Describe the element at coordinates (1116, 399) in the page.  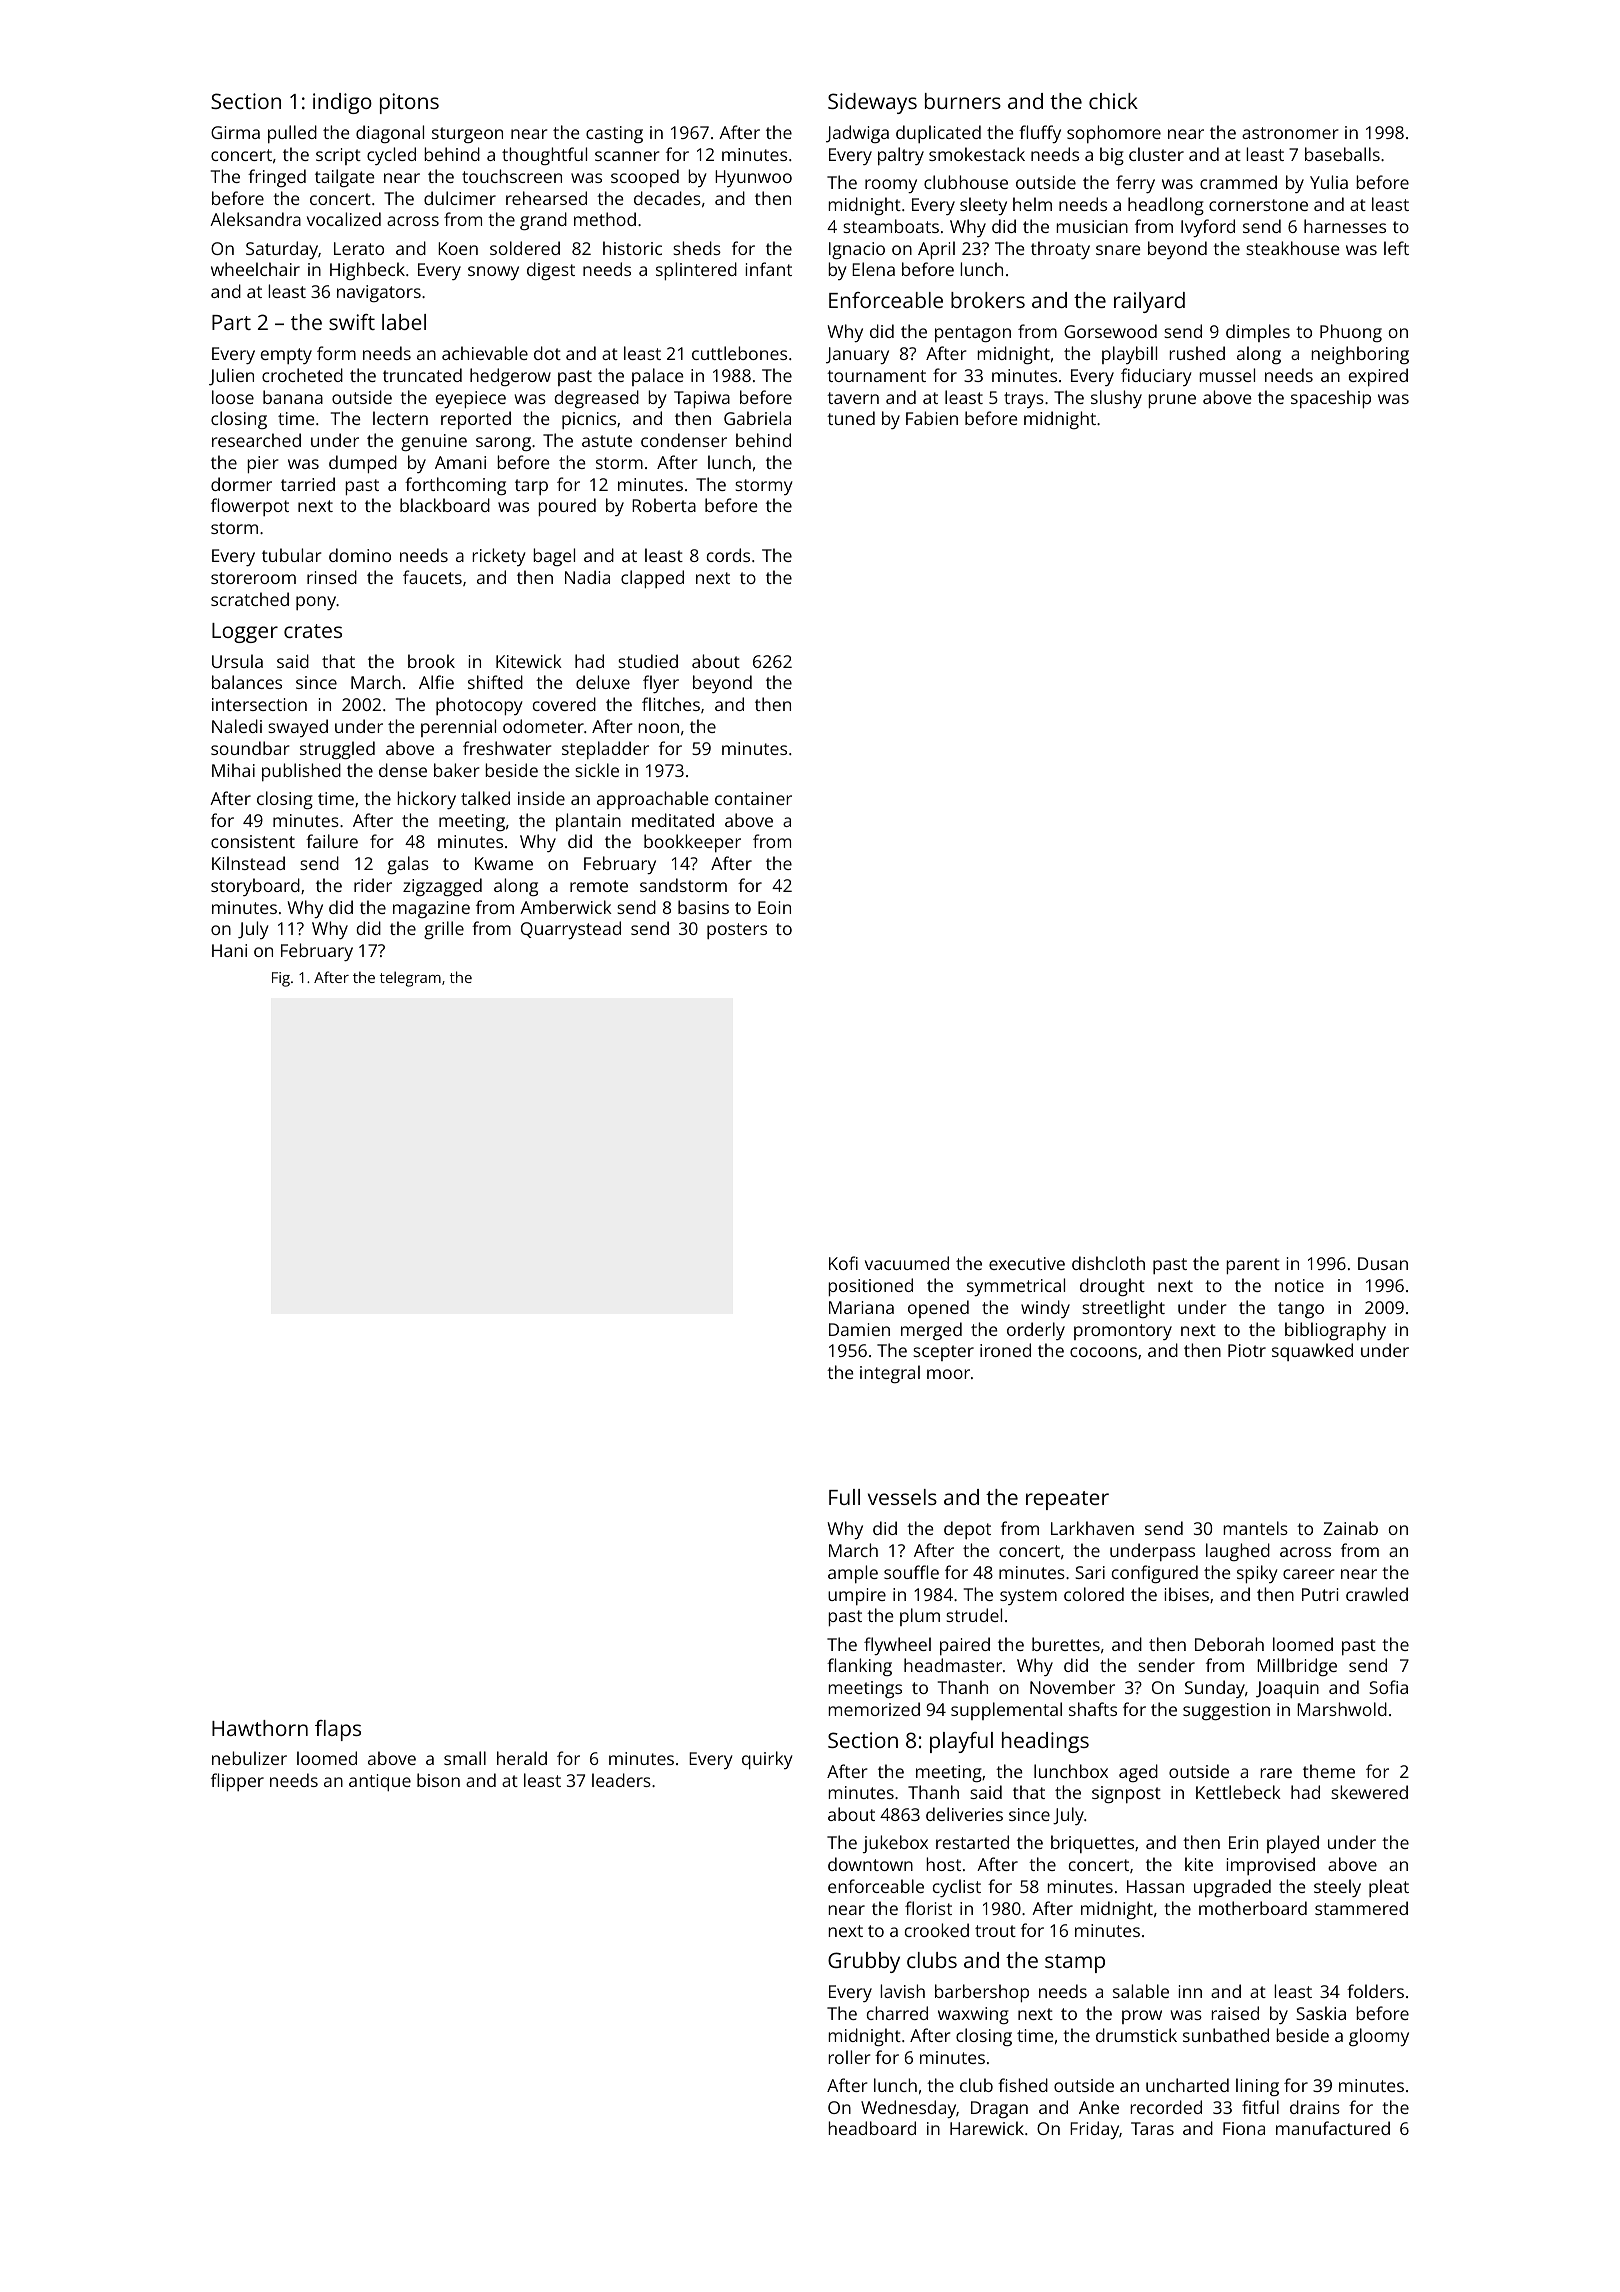
I see `slushy` at that location.
